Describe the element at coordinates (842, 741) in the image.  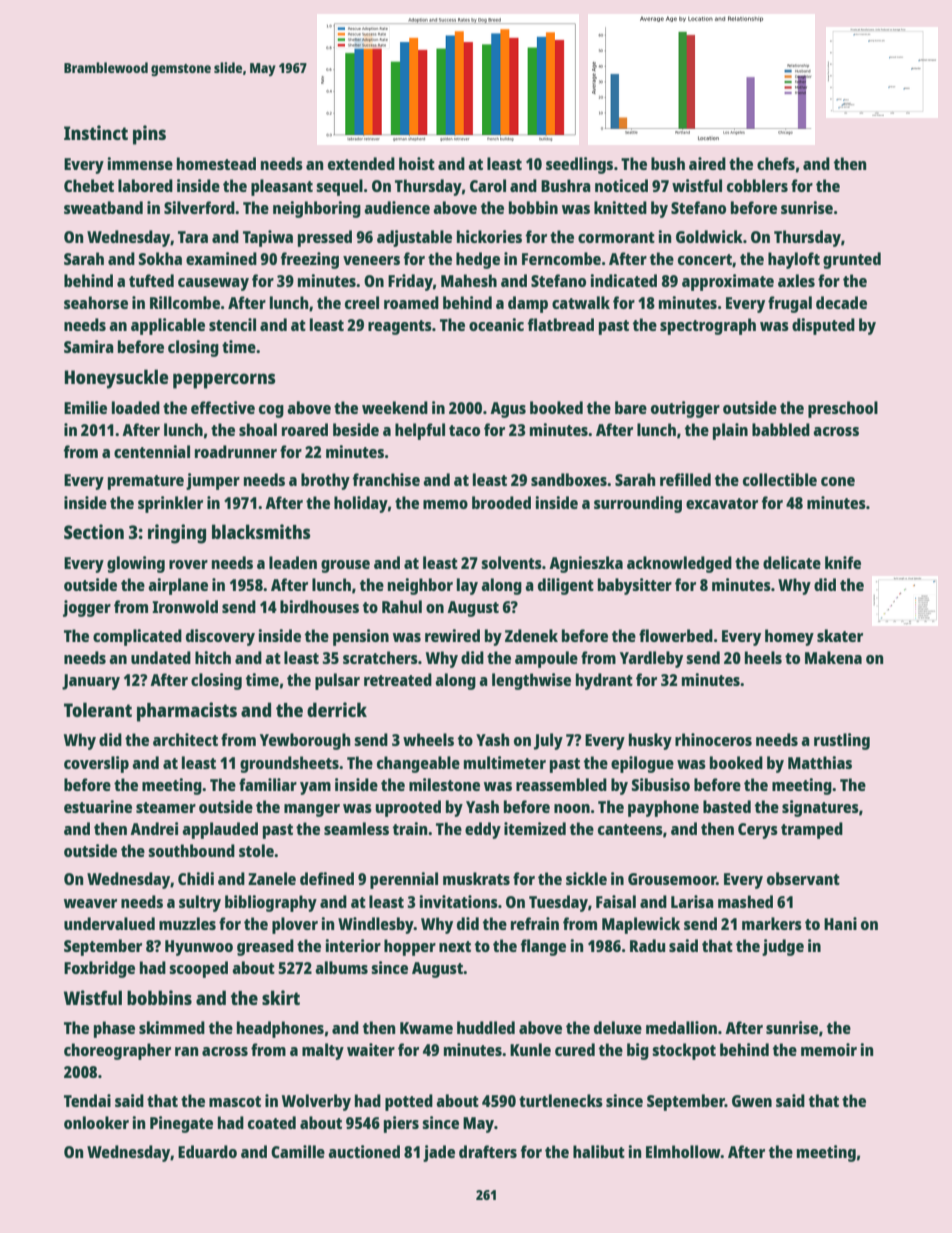
I see `rustling` at that location.
